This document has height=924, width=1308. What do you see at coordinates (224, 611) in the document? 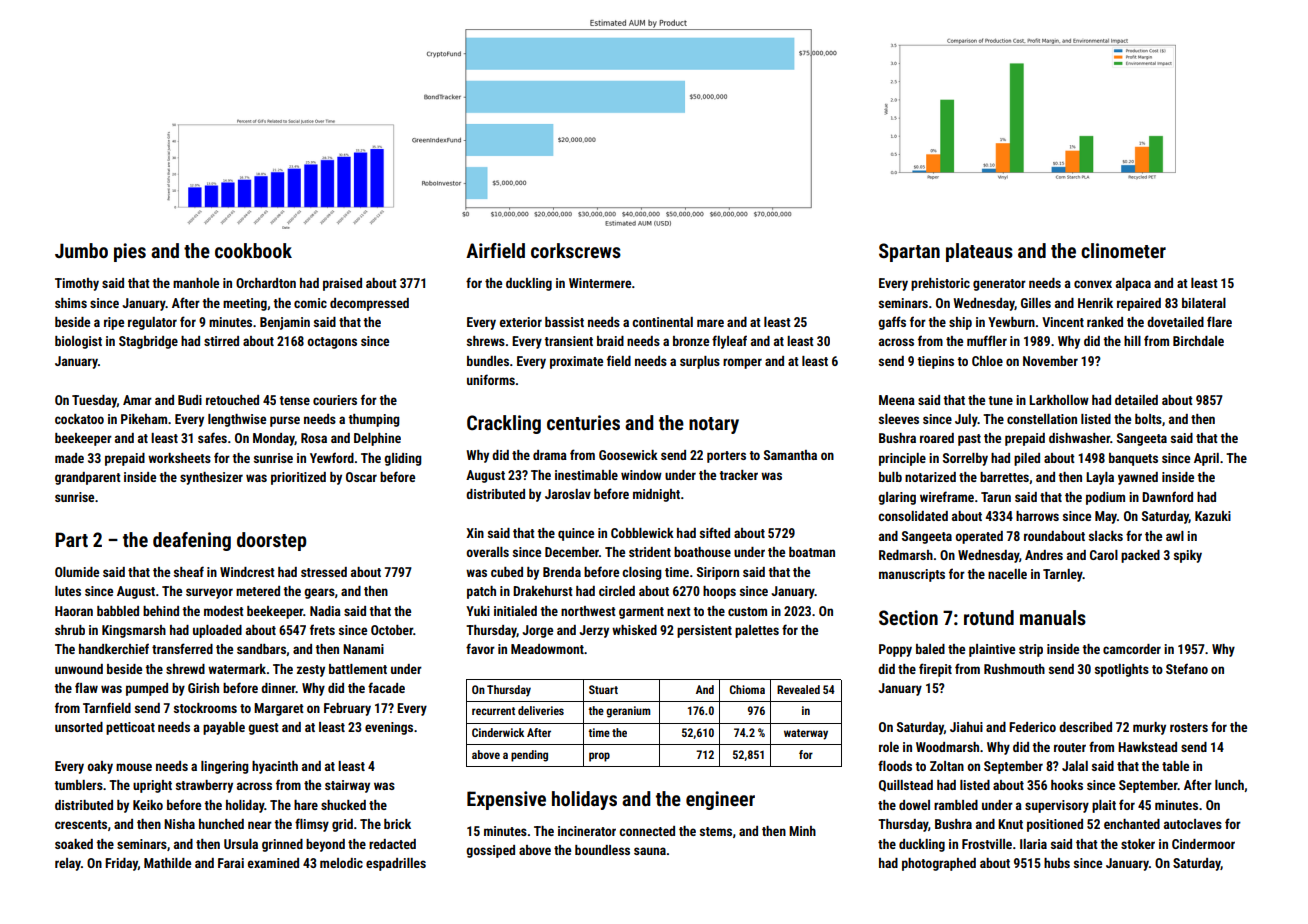
I see `modest` at bounding box center [224, 611].
